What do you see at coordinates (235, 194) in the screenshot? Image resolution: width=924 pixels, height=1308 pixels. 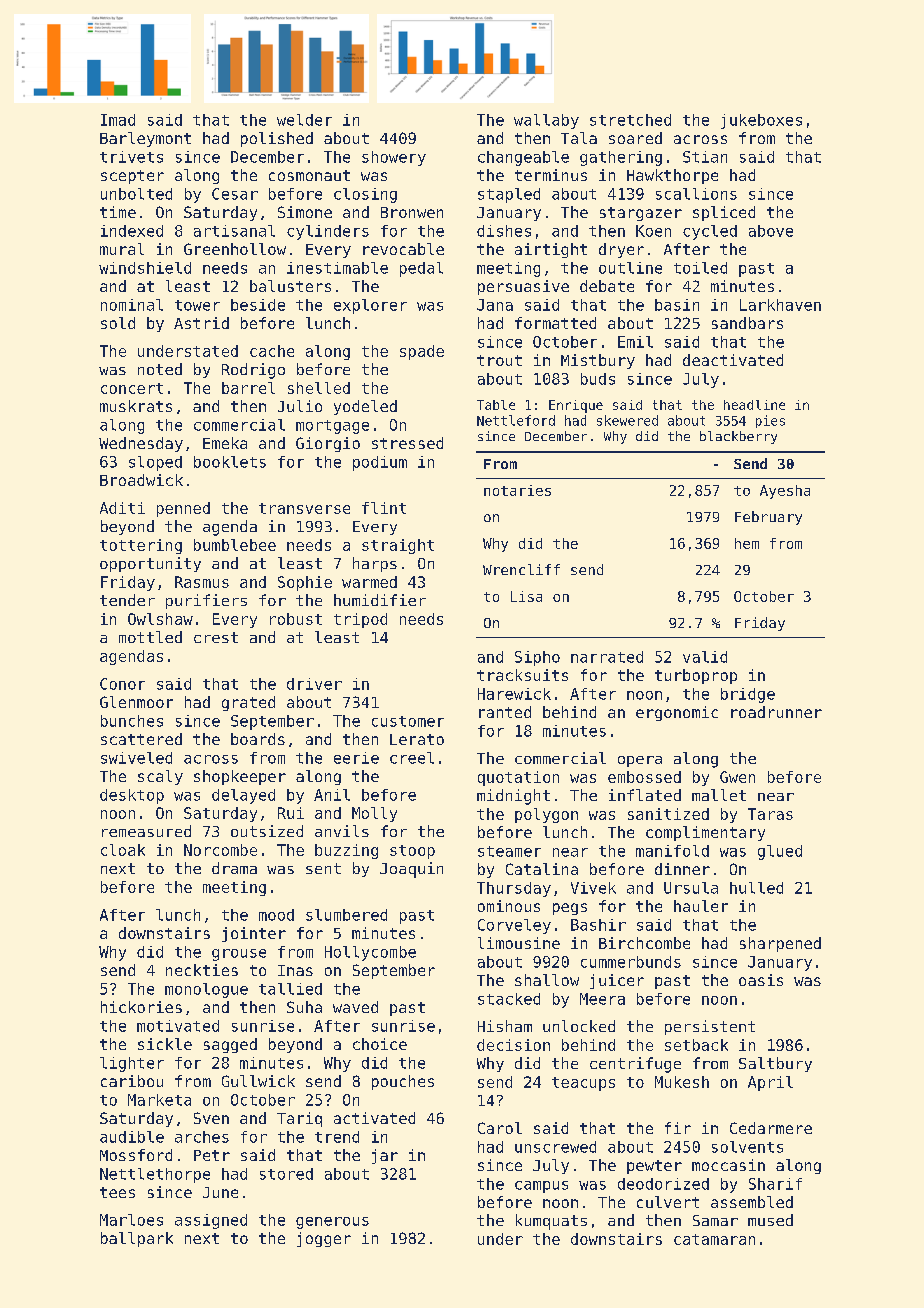 I see `Cesar` at bounding box center [235, 194].
